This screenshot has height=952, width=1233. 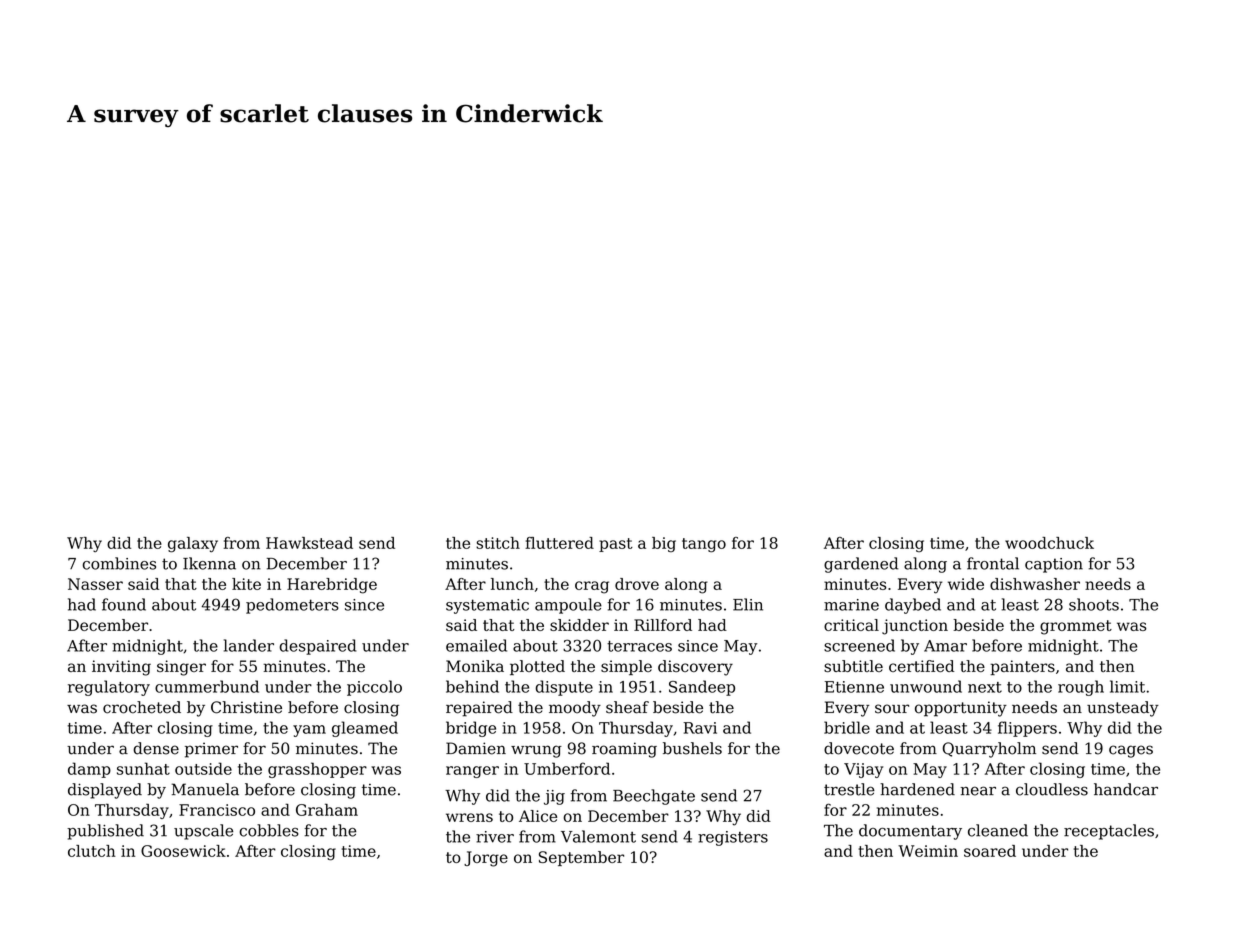 I want to click on unsteady, so click(x=1123, y=709).
